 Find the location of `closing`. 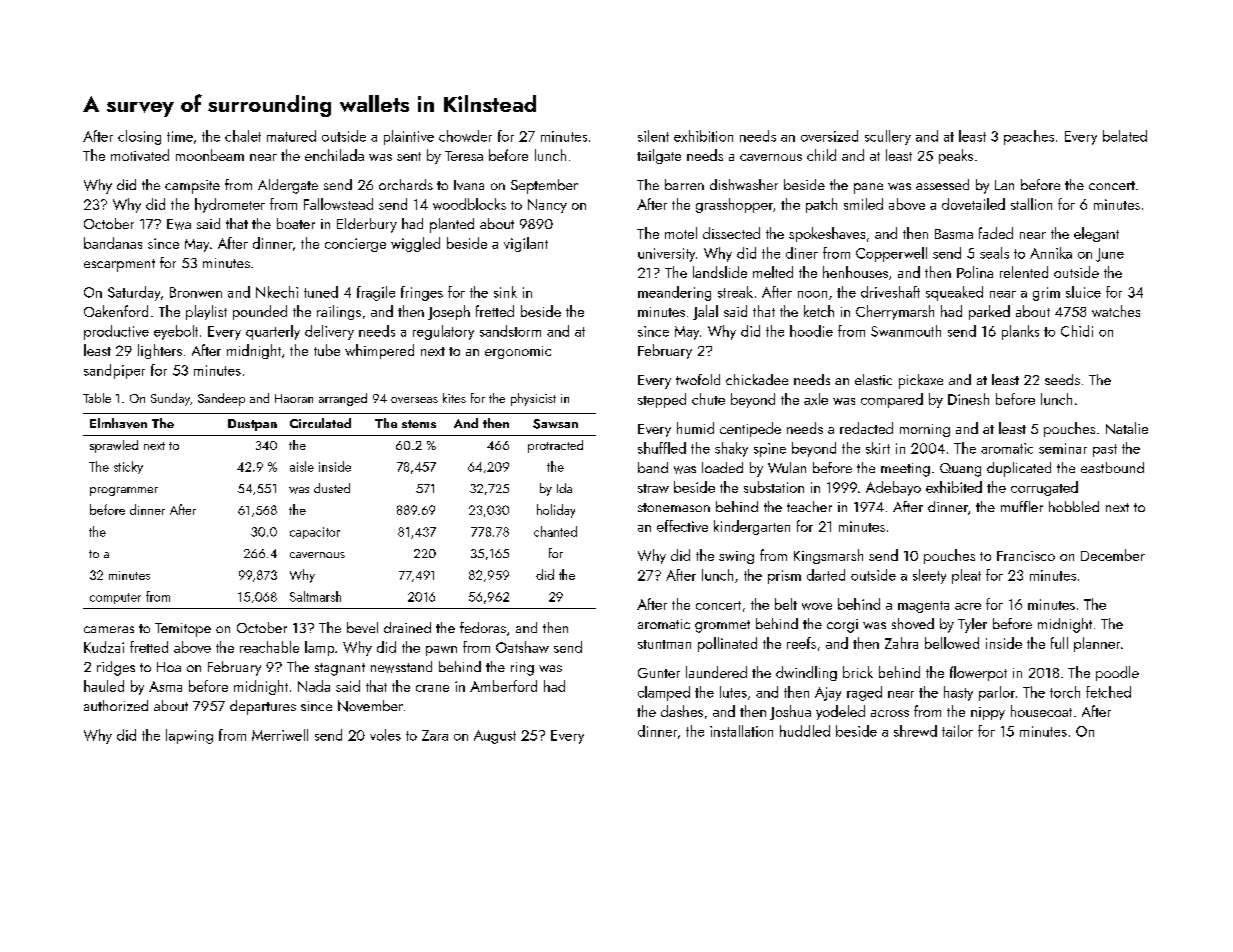

closing is located at coordinates (139, 137).
